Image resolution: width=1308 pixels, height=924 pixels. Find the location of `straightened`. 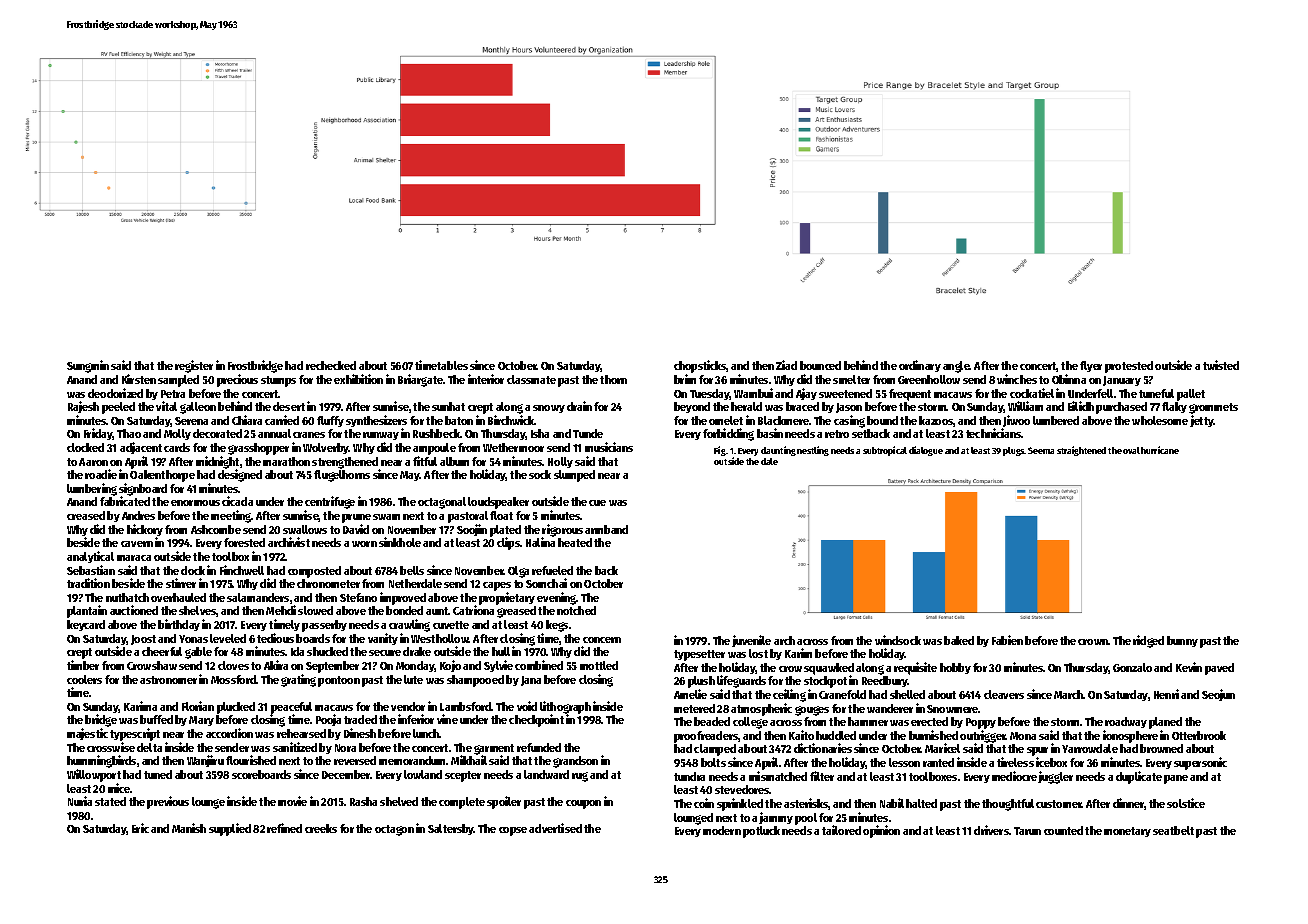

straightened is located at coordinates (1081, 451).
